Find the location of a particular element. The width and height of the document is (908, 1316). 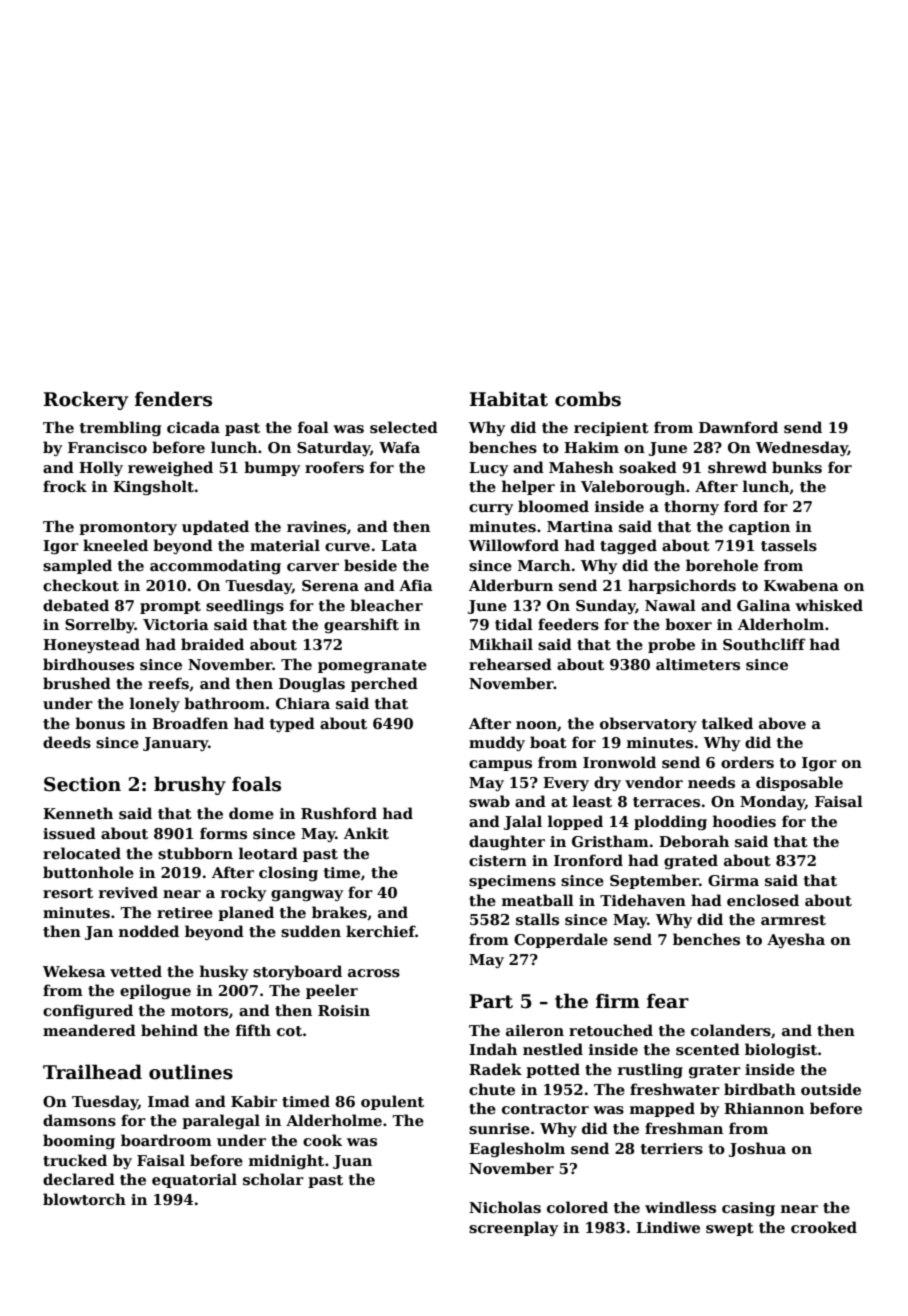

bonus is located at coordinates (100, 723).
